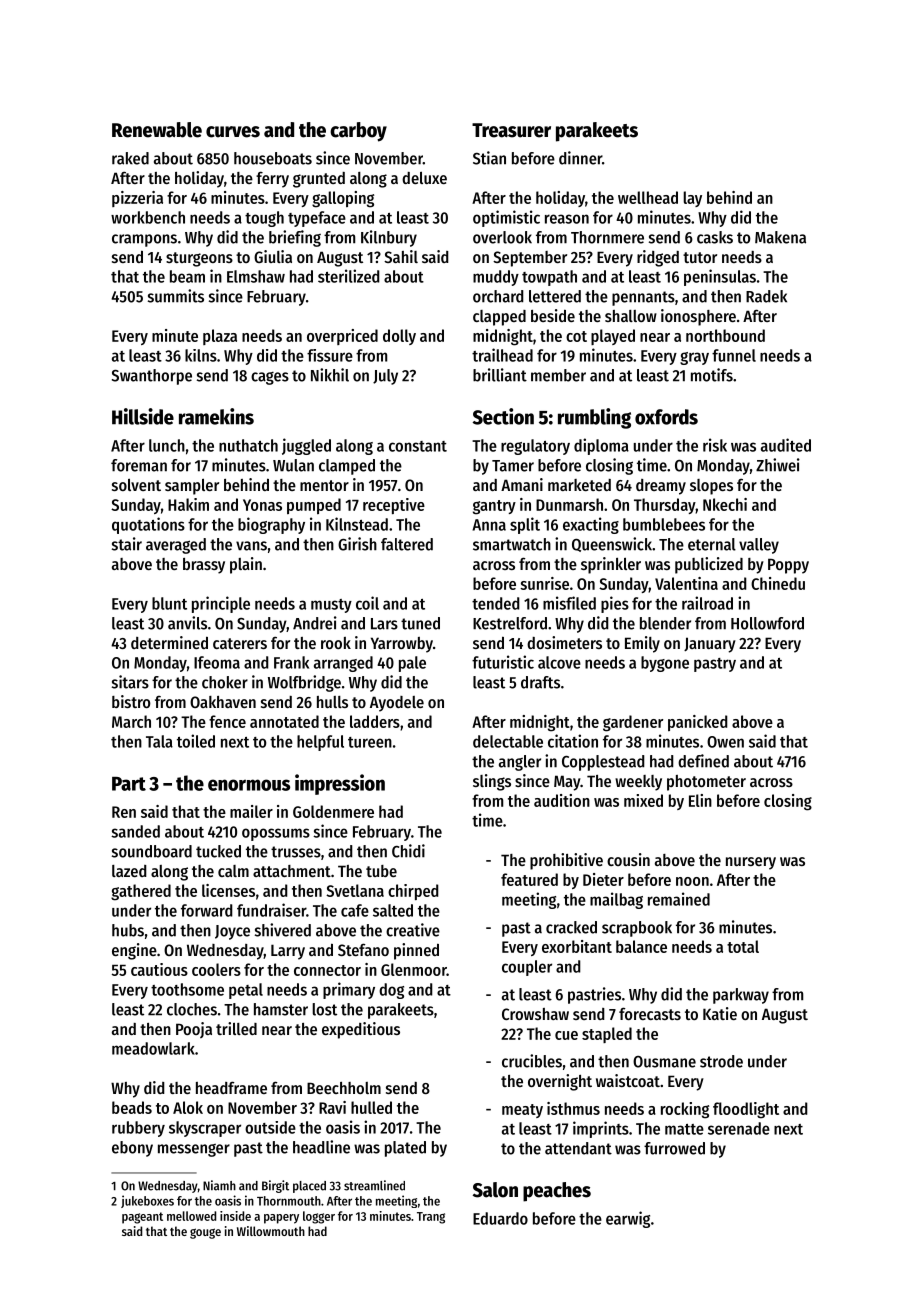 This screenshot has width=924, height=1308. What do you see at coordinates (601, 1129) in the screenshot?
I see `imprints` at bounding box center [601, 1129].
